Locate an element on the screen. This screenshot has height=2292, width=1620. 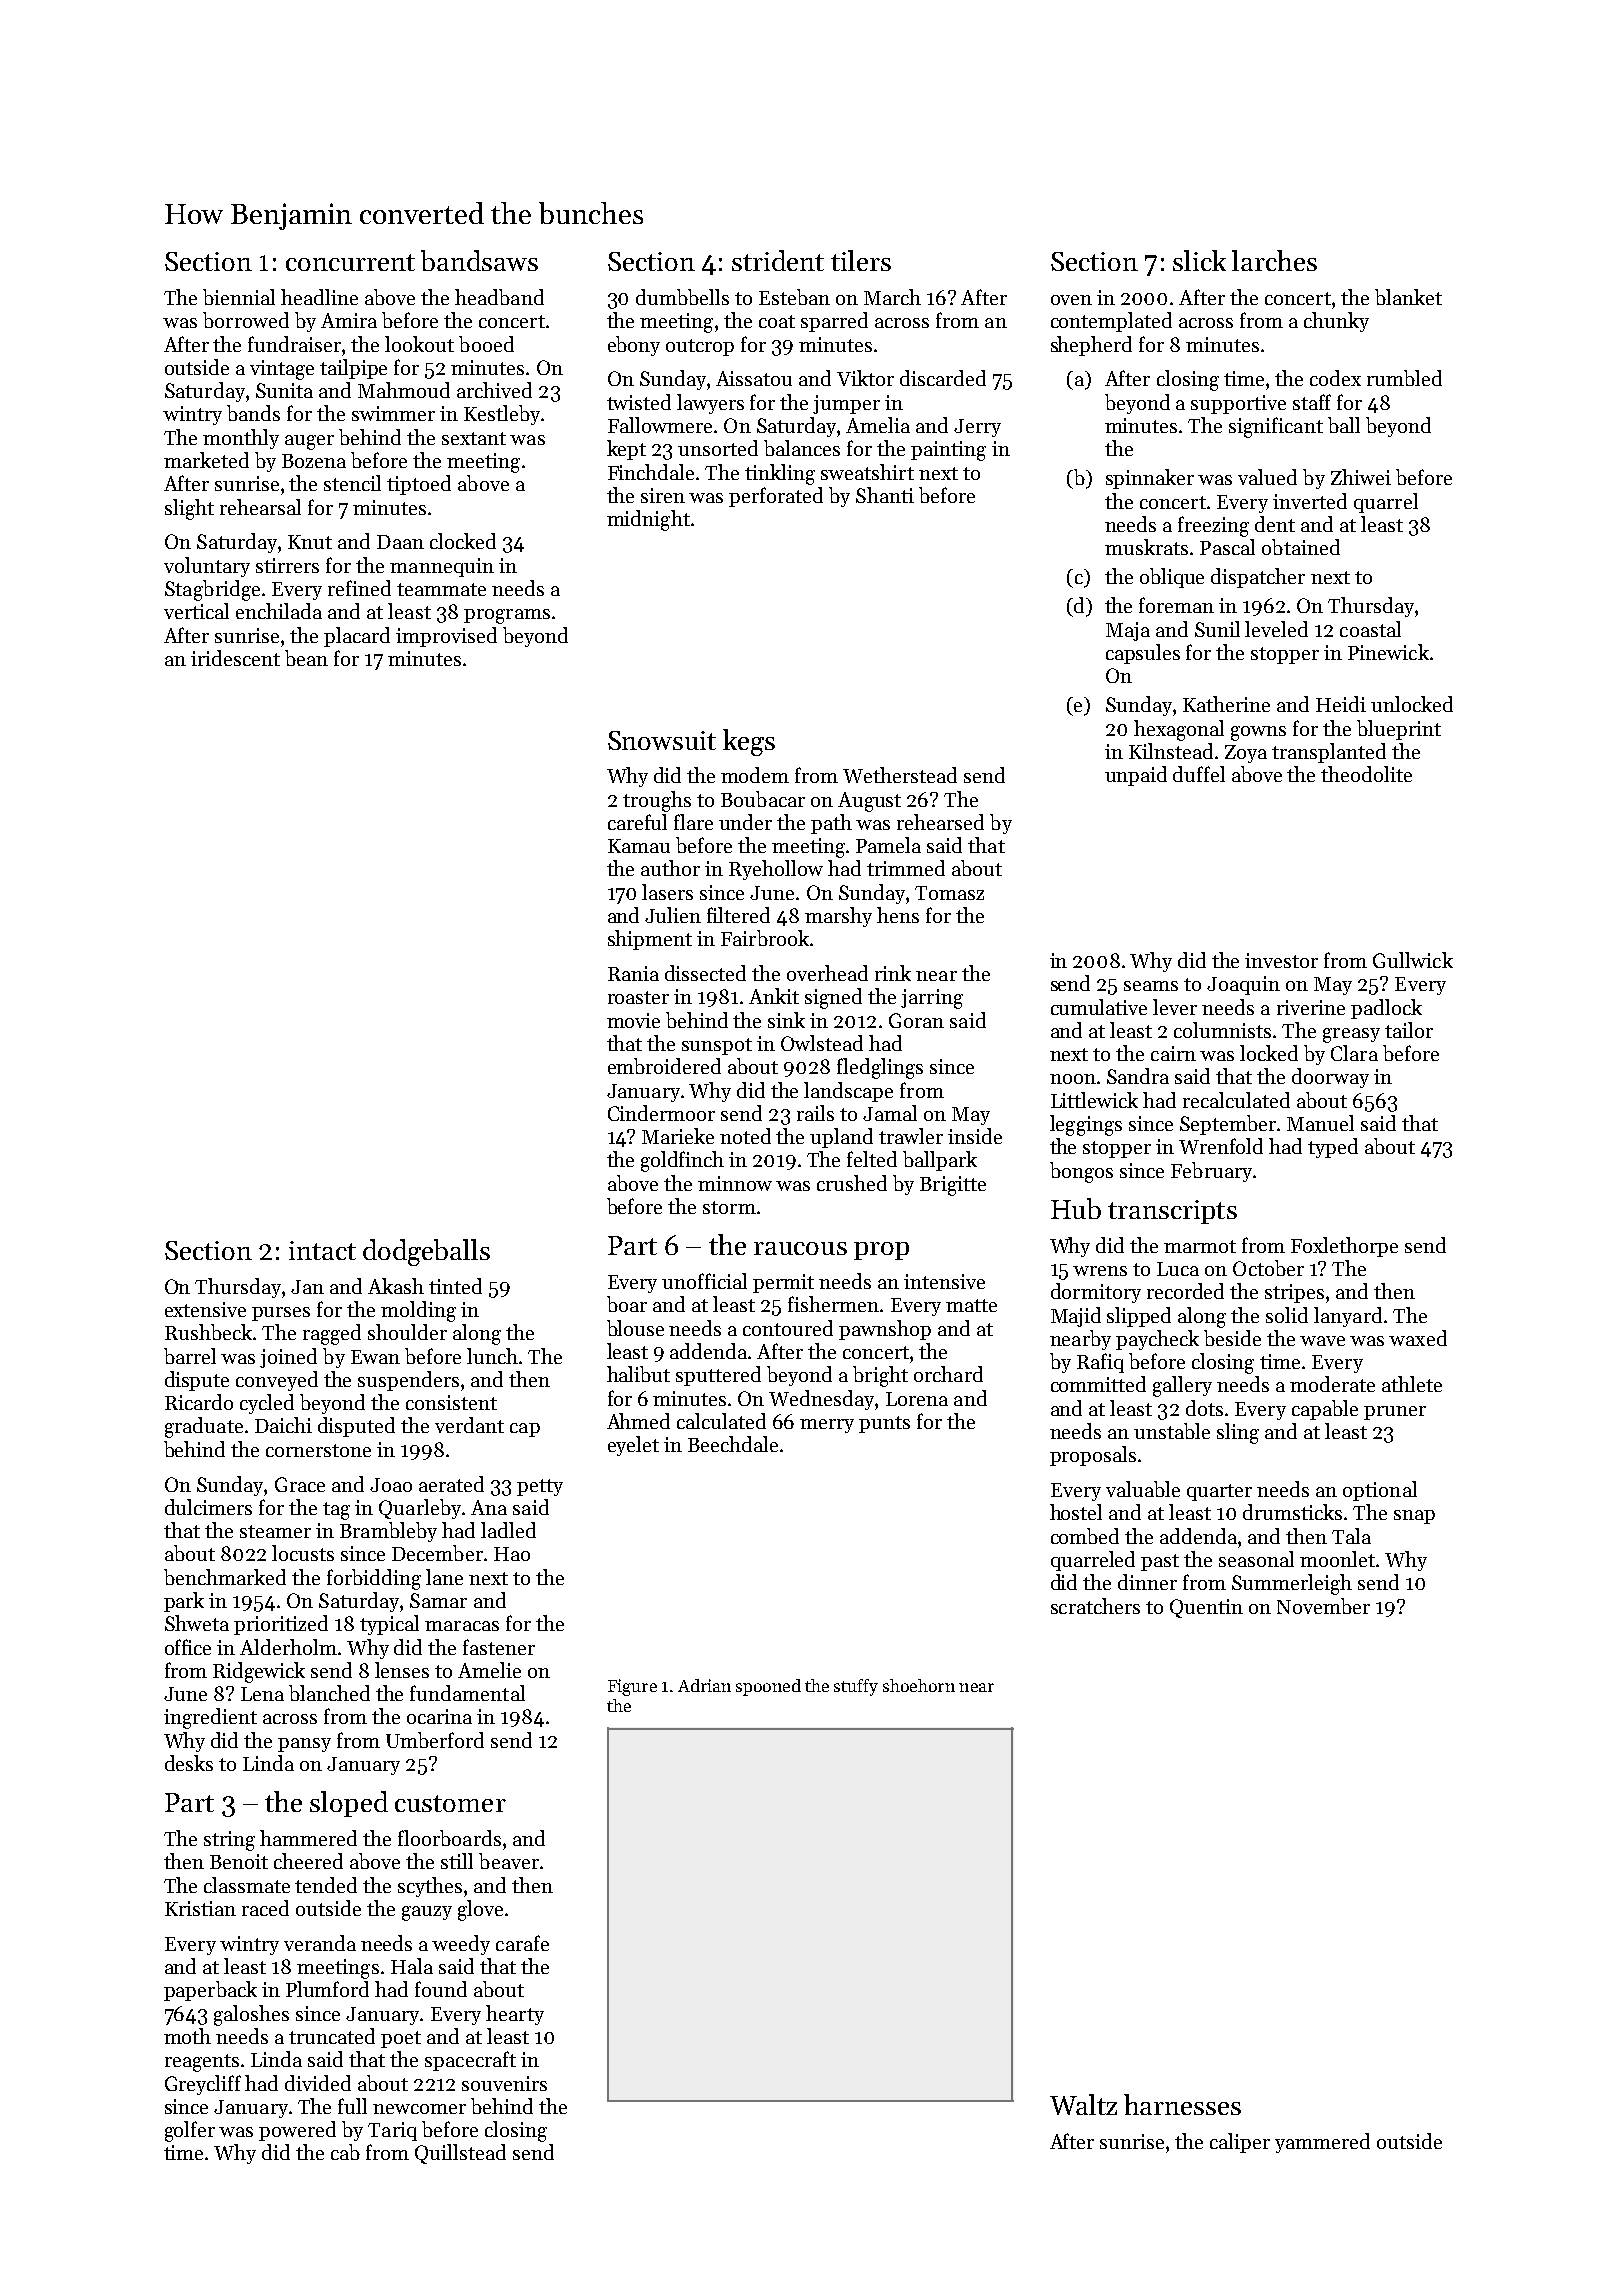
bean is located at coordinates (306, 658).
